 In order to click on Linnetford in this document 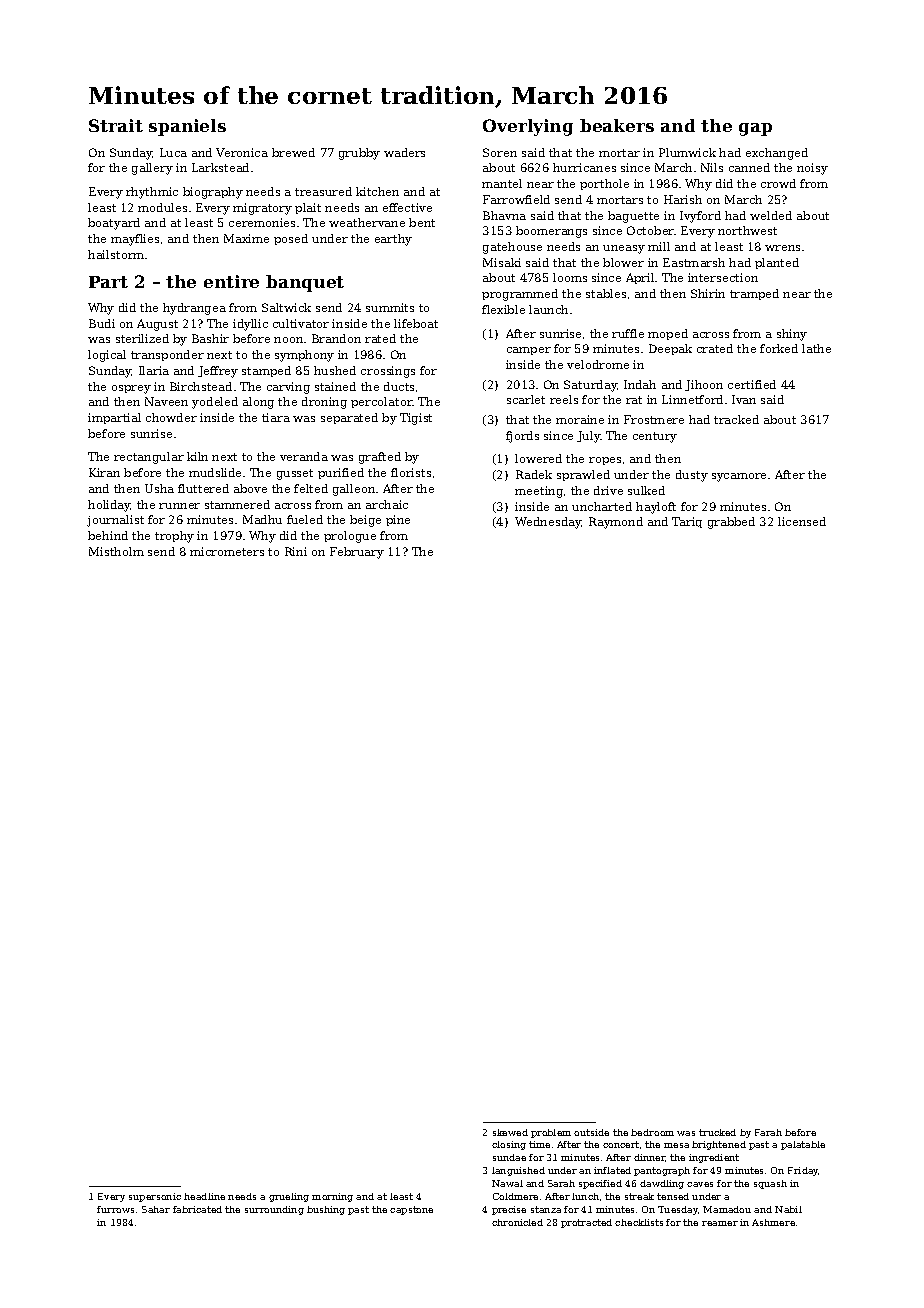, I will do `click(692, 399)`.
